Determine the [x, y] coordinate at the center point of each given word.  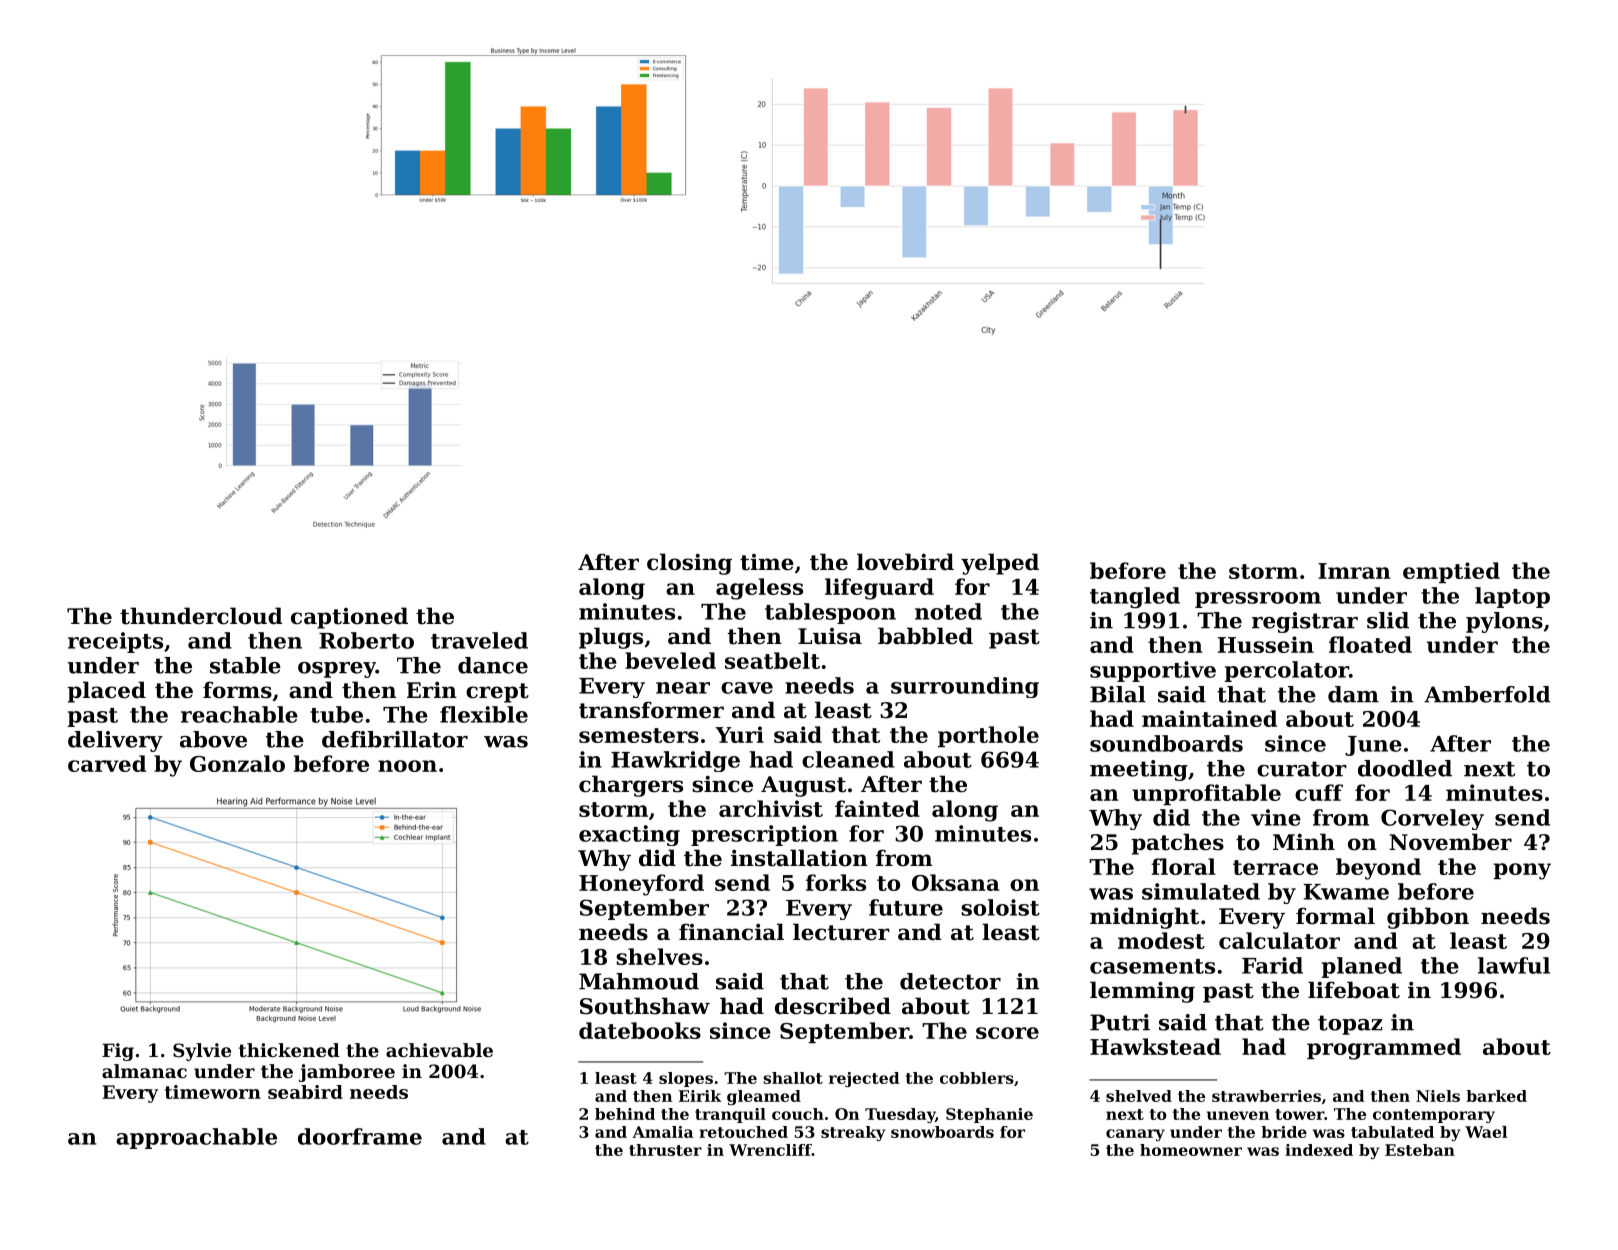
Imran [1354, 571]
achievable [439, 1050]
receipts [115, 642]
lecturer [841, 932]
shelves [659, 956]
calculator [1279, 940]
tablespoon [830, 613]
